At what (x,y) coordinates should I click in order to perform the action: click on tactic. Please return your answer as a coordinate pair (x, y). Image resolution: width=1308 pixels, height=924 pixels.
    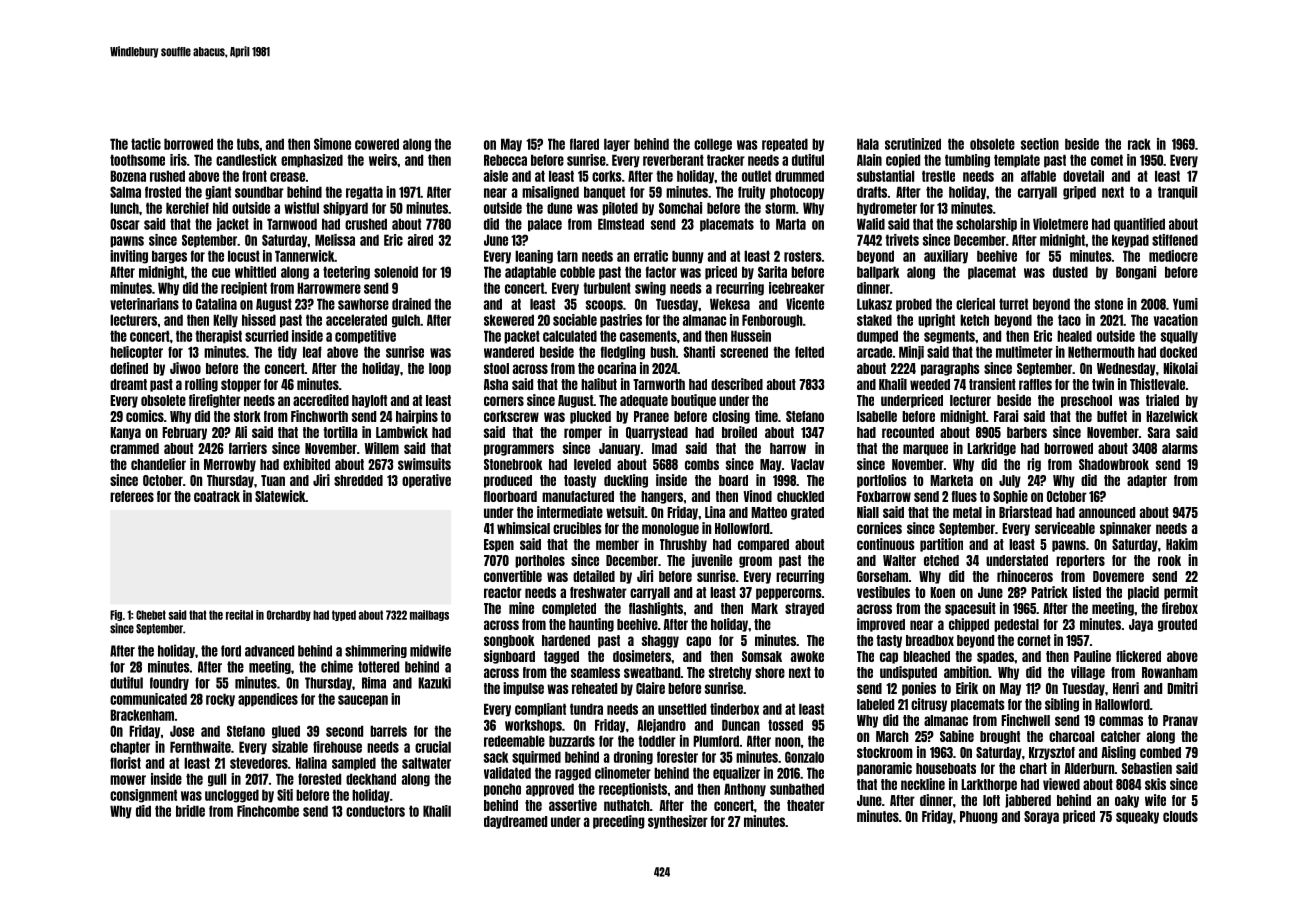
    Looking at the image, I should click on (146, 144).
